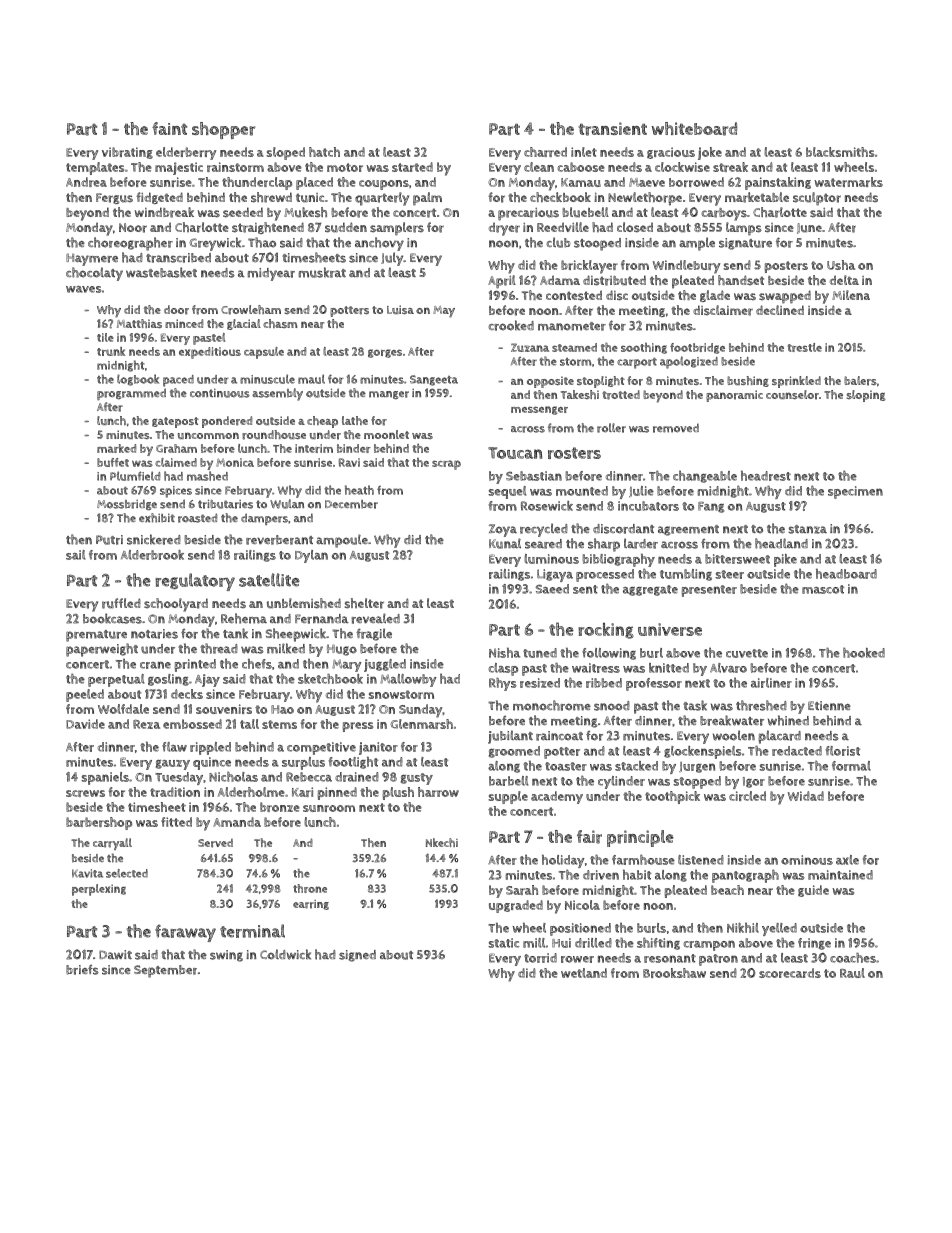 This screenshot has height=1233, width=952. I want to click on messenger, so click(539, 410).
